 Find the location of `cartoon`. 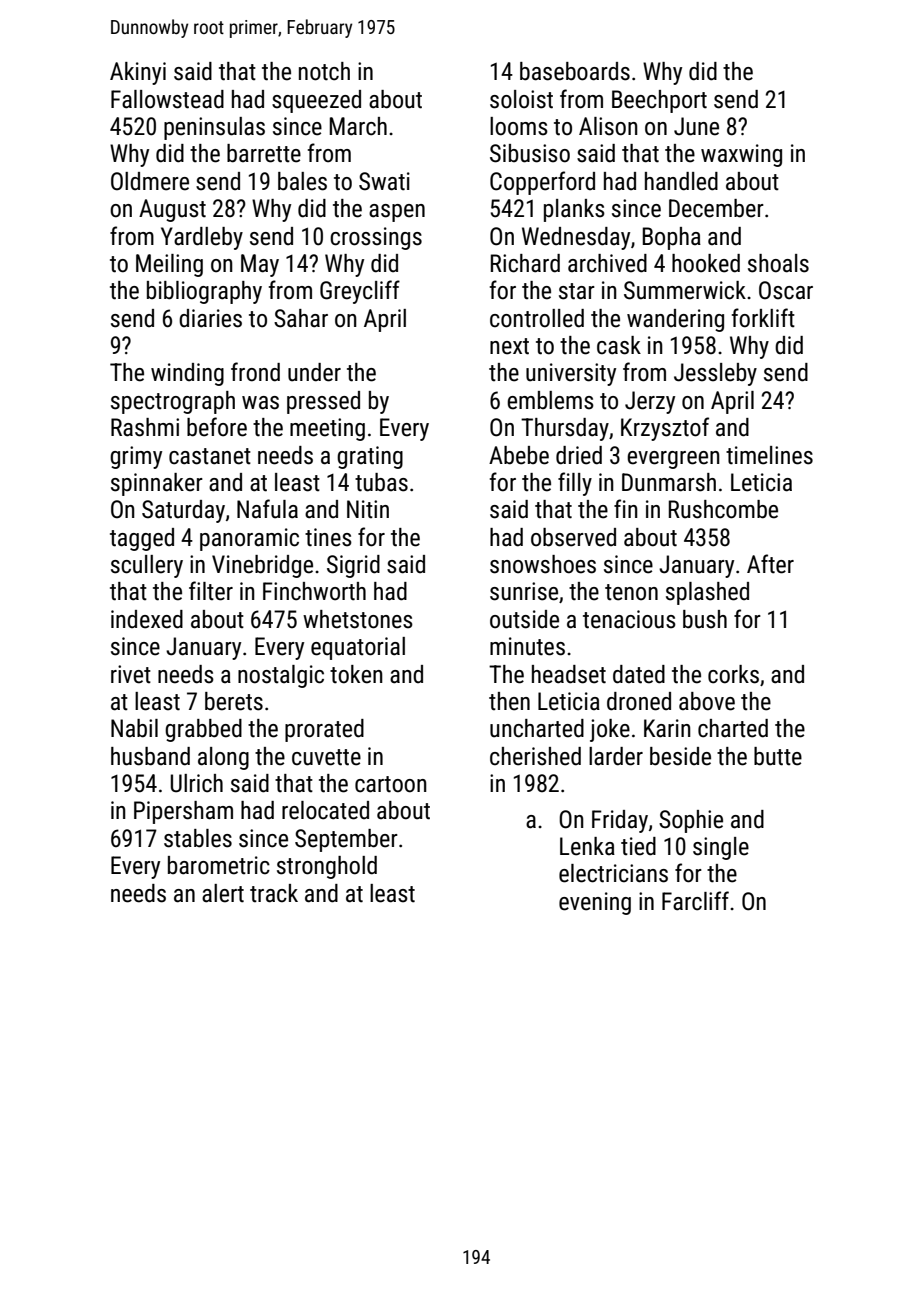

cartoon is located at coordinates (391, 784).
